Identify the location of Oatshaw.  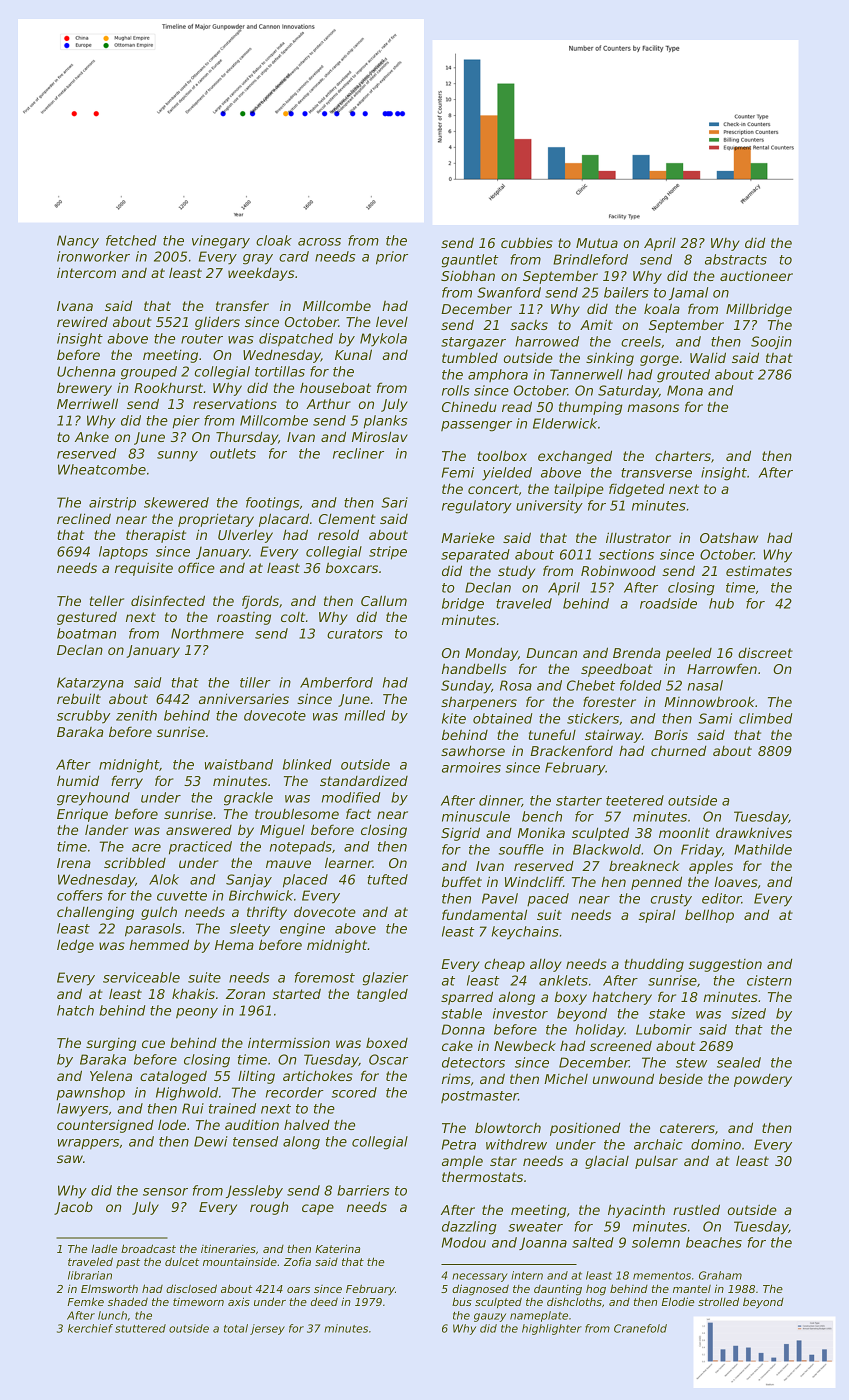
(729, 537).
